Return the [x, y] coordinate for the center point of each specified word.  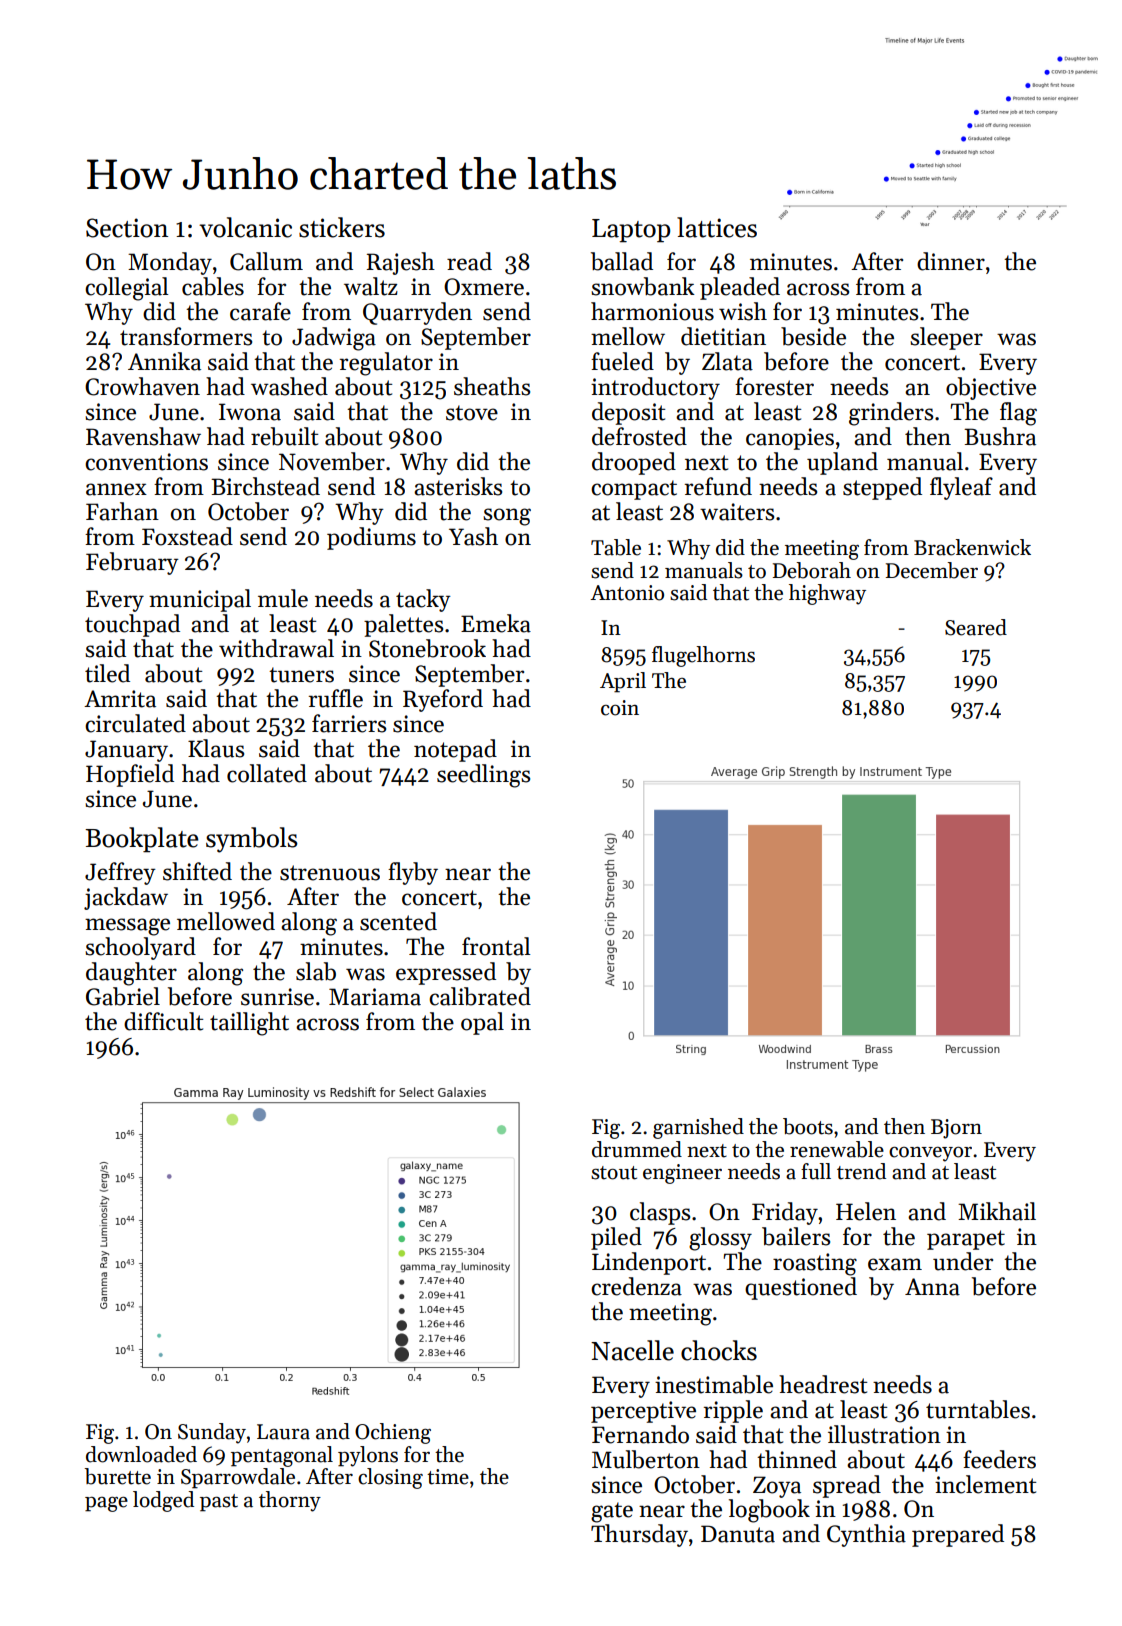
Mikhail [997, 1211]
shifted [197, 871]
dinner [951, 261]
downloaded [141, 1454]
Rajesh [401, 263]
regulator [386, 364]
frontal [496, 946]
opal [482, 1023]
